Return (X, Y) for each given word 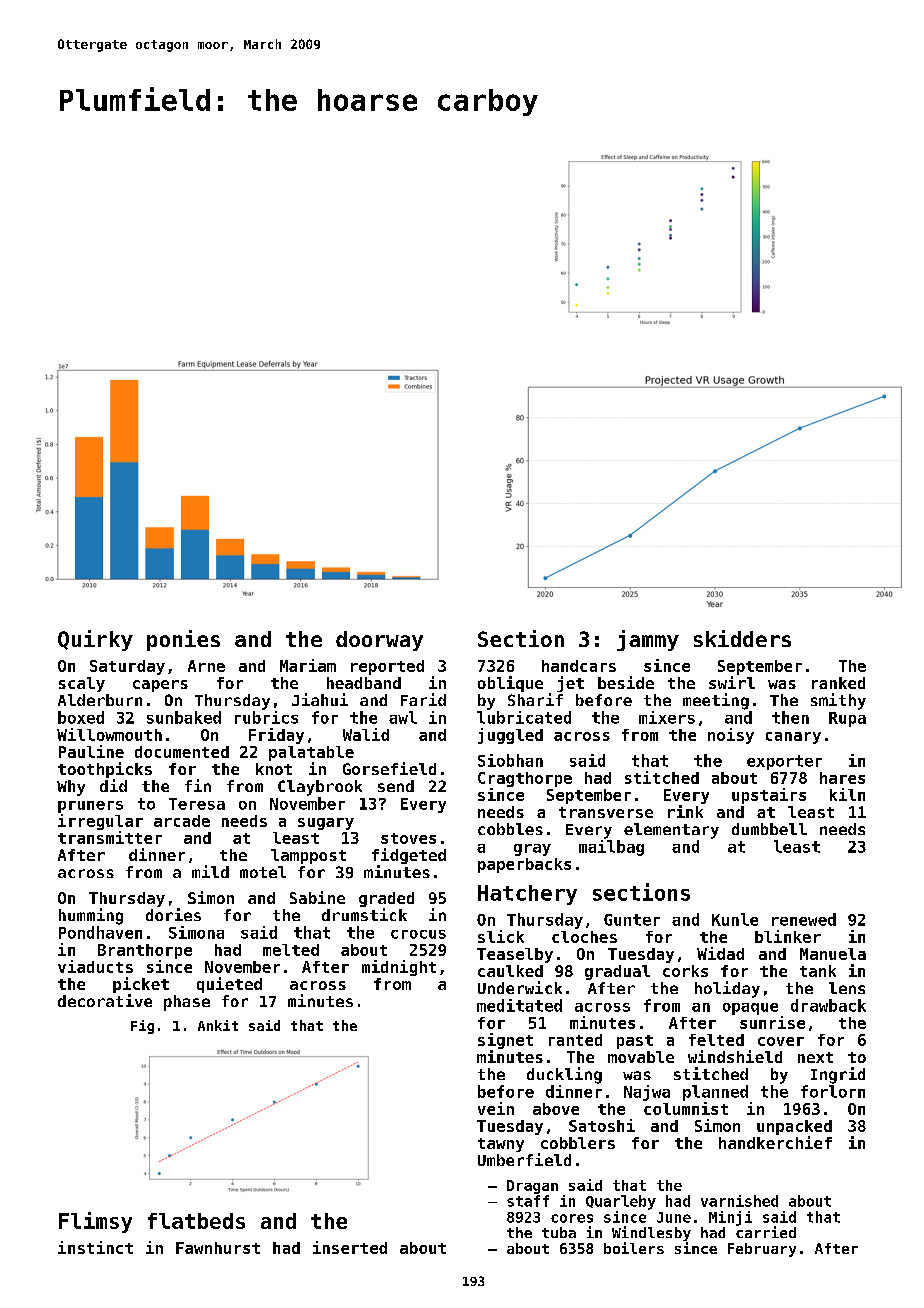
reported (387, 667)
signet (505, 1041)
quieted (229, 985)
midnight (399, 968)
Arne (206, 666)
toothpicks (105, 770)
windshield (735, 1056)
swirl (732, 682)
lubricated (524, 717)
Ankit (218, 1025)
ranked (838, 683)
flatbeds (196, 1221)
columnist (686, 1108)
